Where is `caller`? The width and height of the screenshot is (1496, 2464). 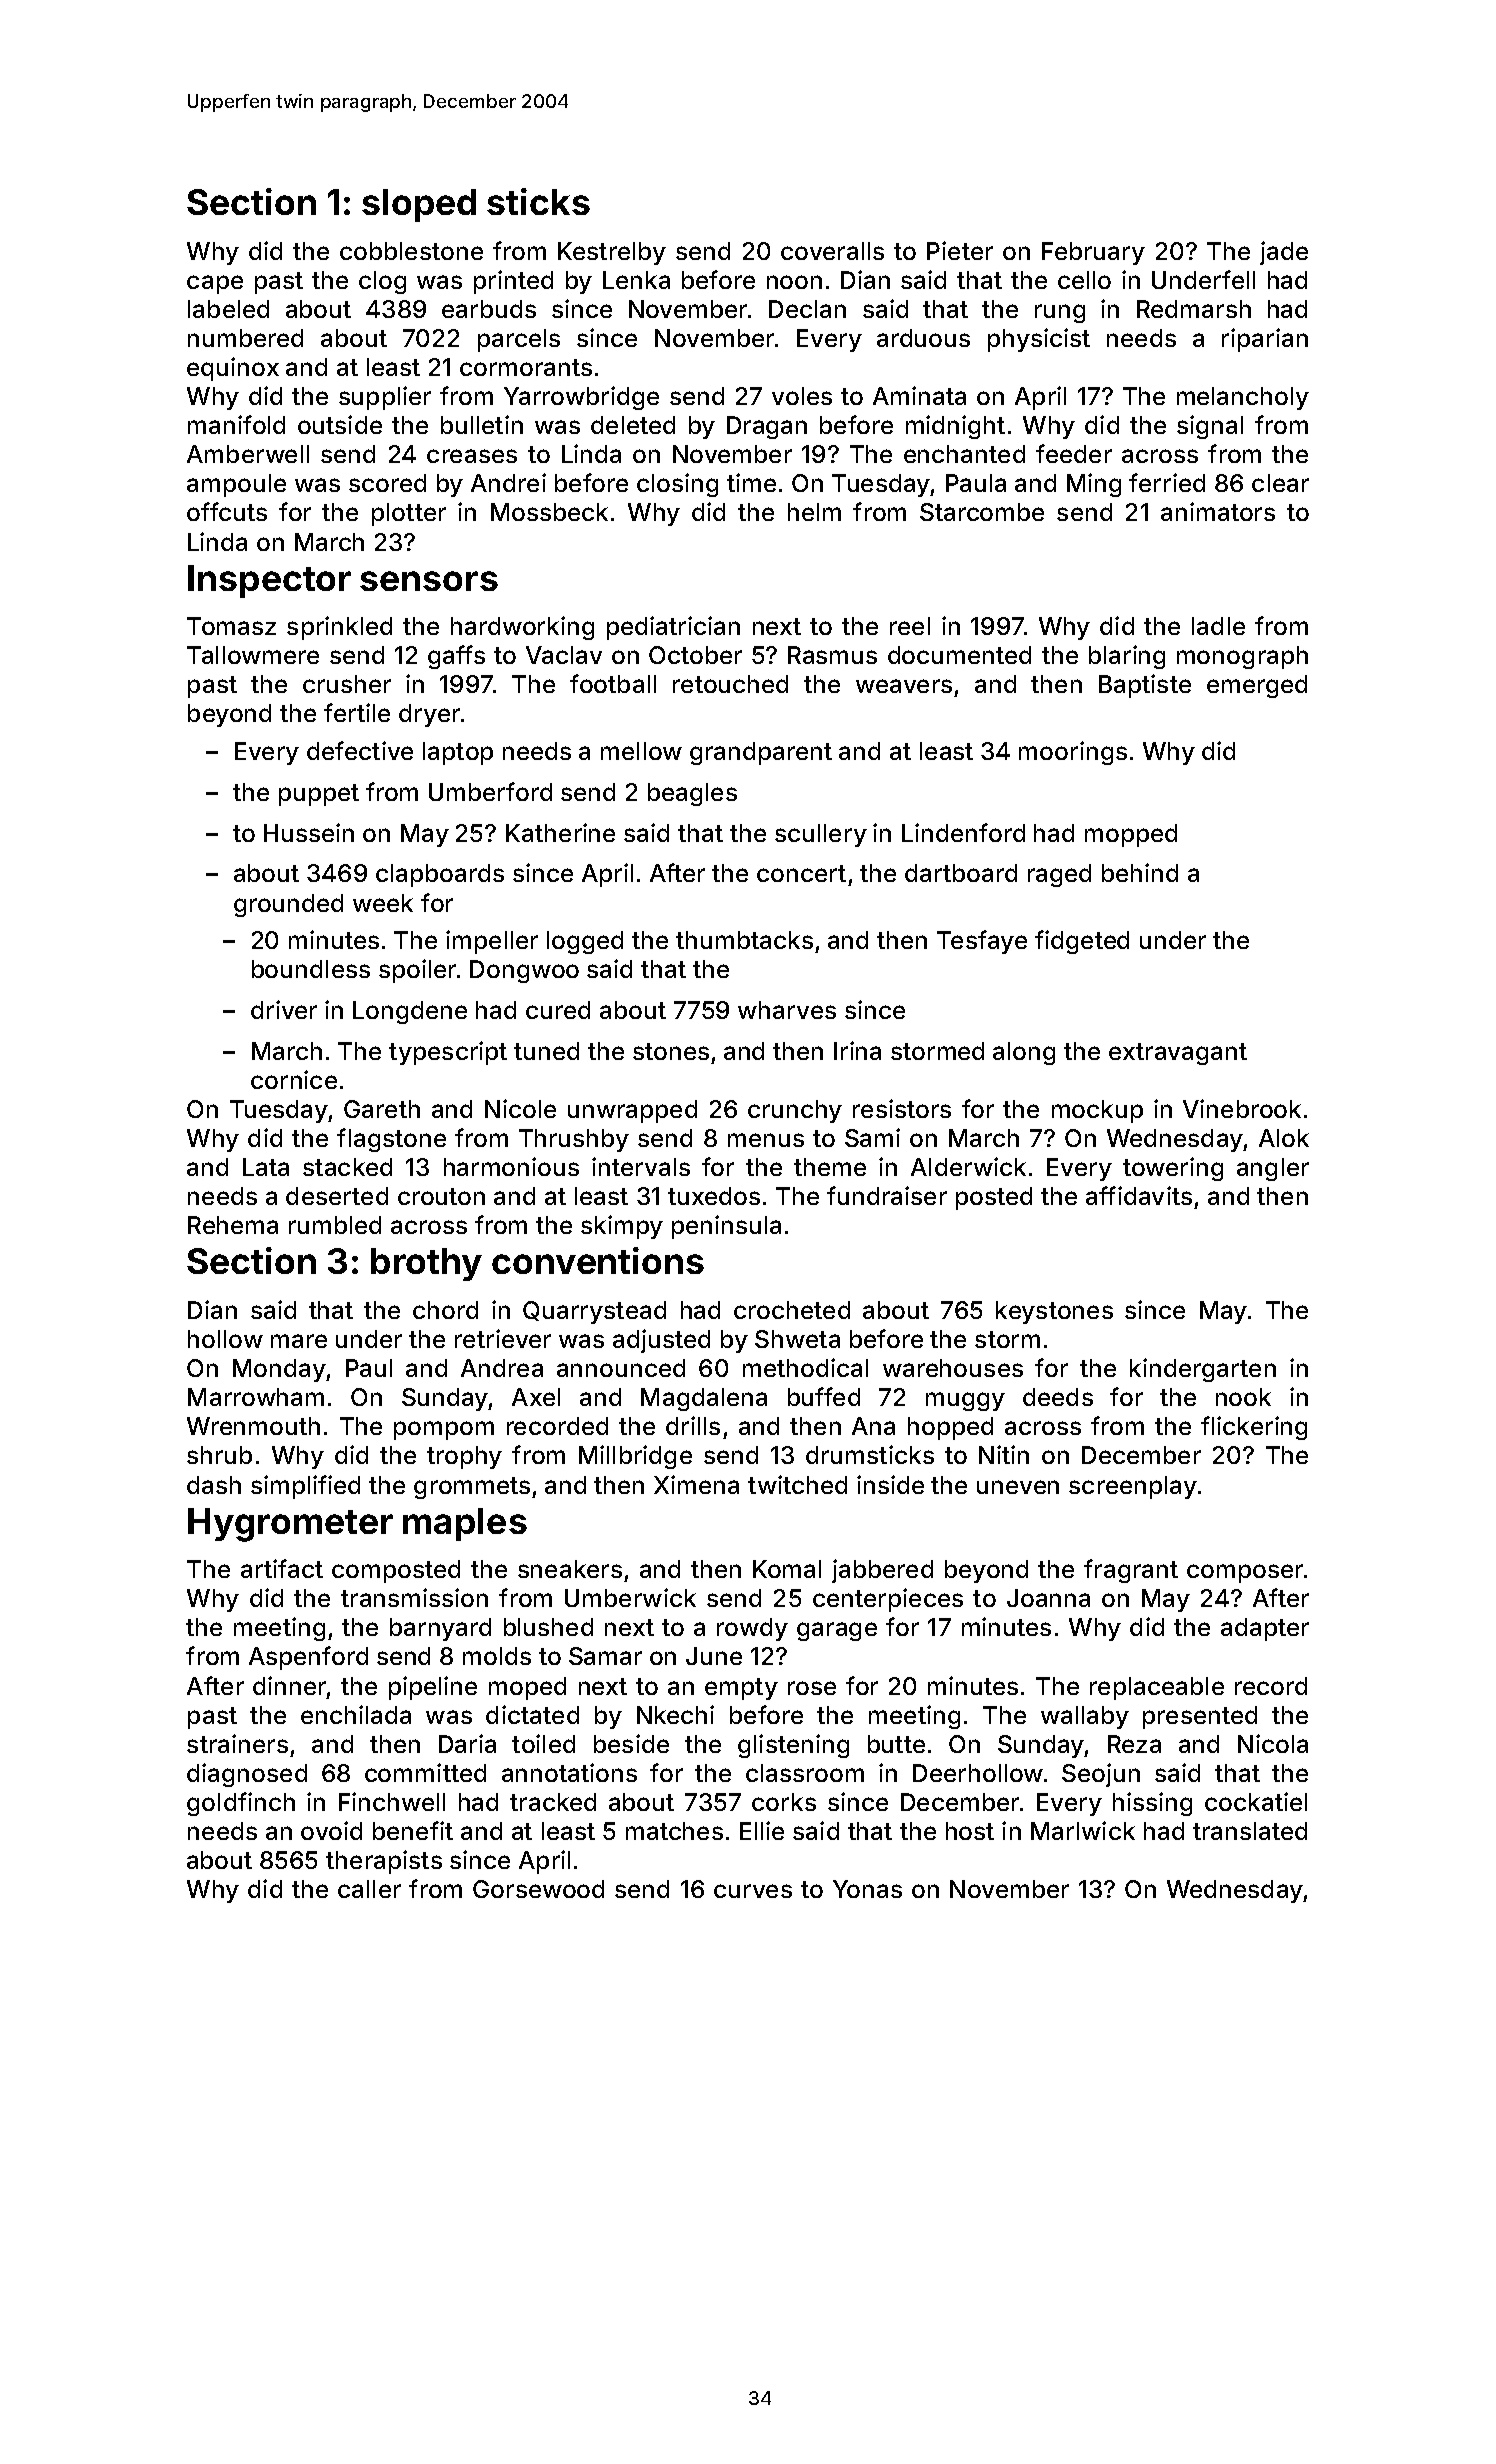 caller is located at coordinates (369, 1889).
